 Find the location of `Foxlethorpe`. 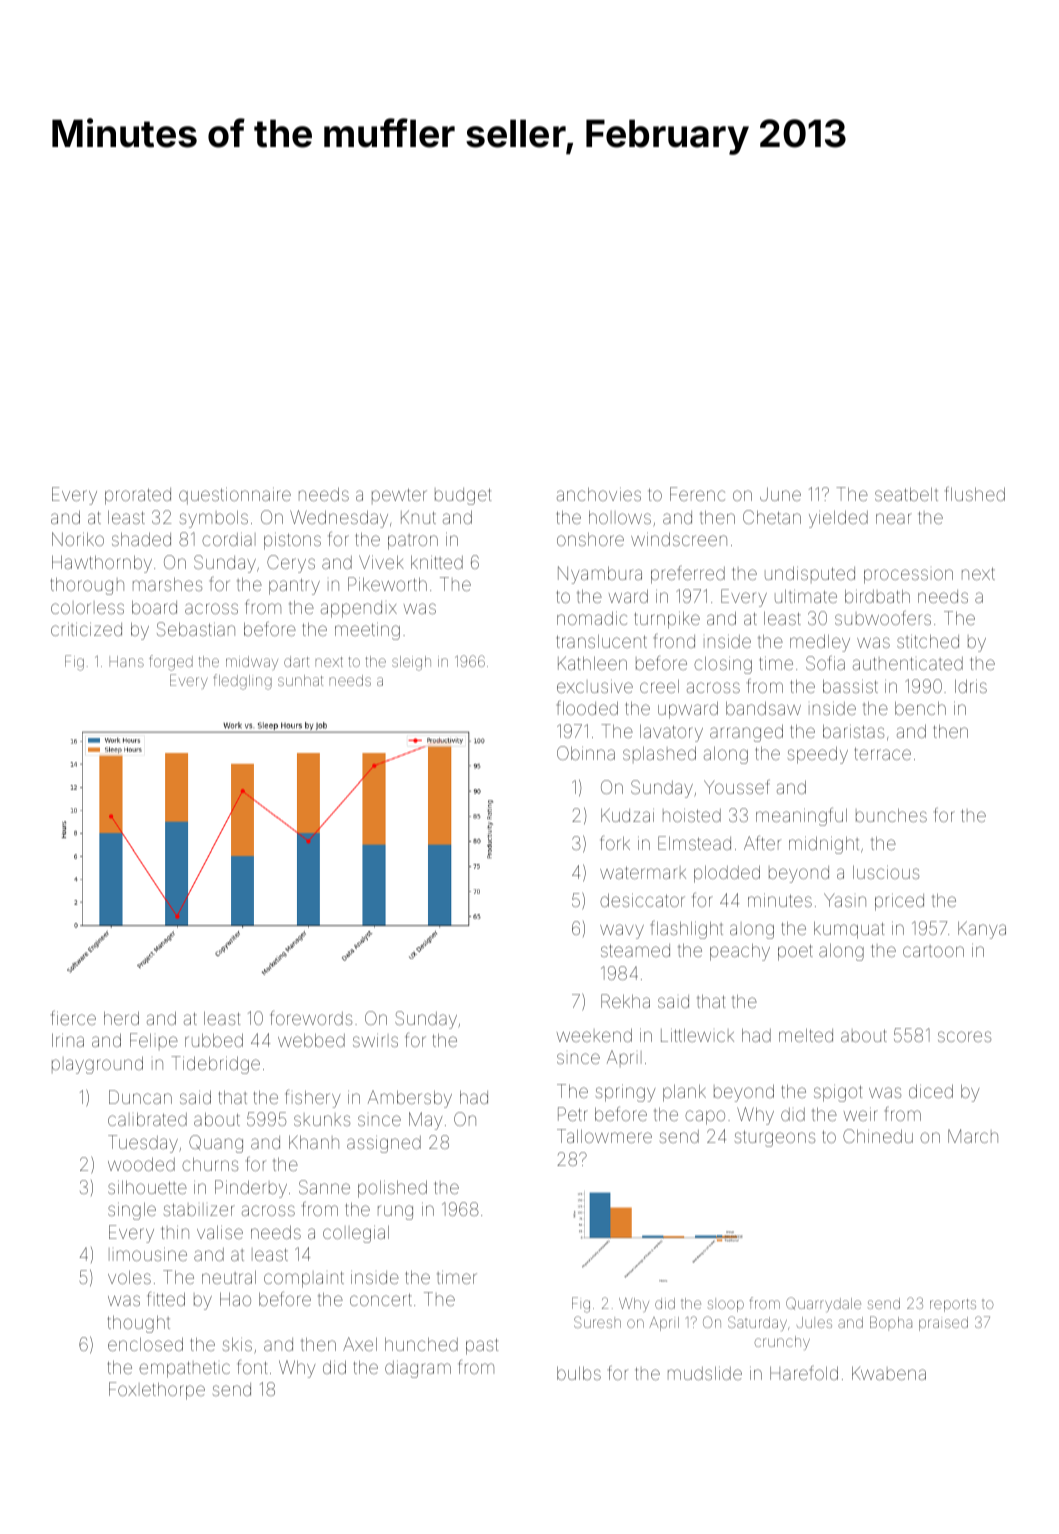

Foxlethorpe is located at coordinates (157, 1391).
